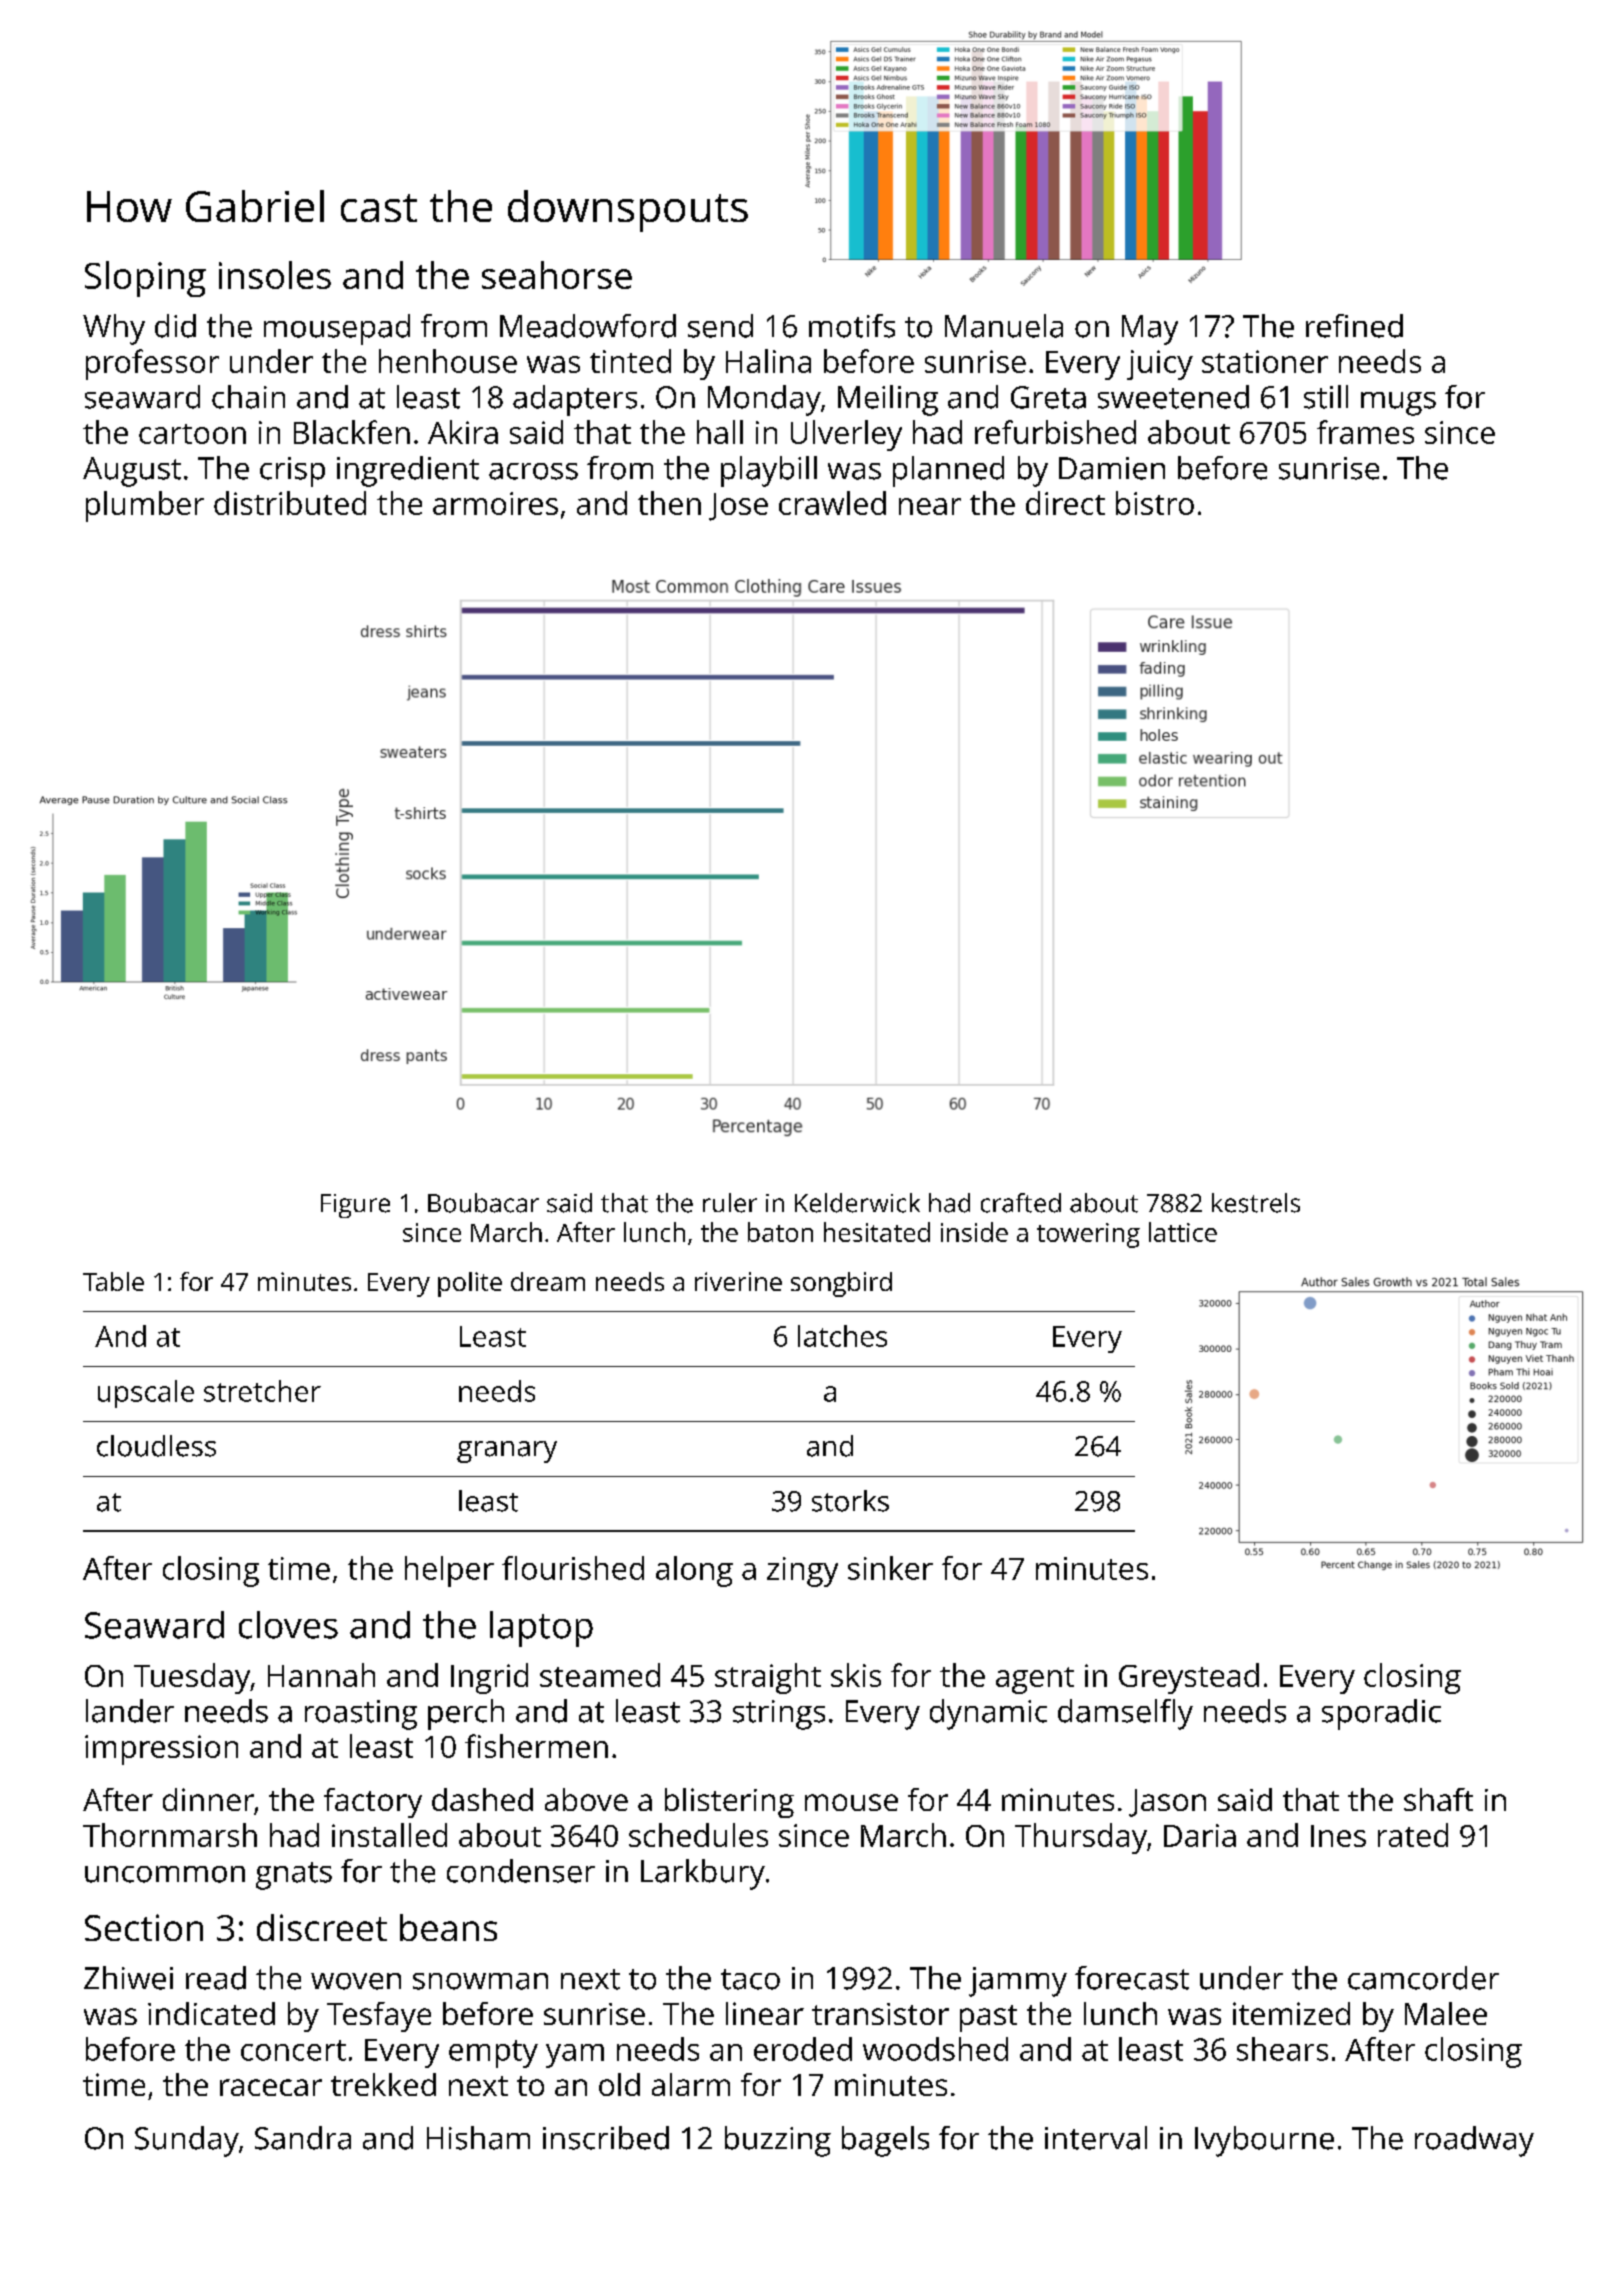 Image resolution: width=1620 pixels, height=2292 pixels. What do you see at coordinates (1155, 503) in the screenshot?
I see `bistro` at bounding box center [1155, 503].
